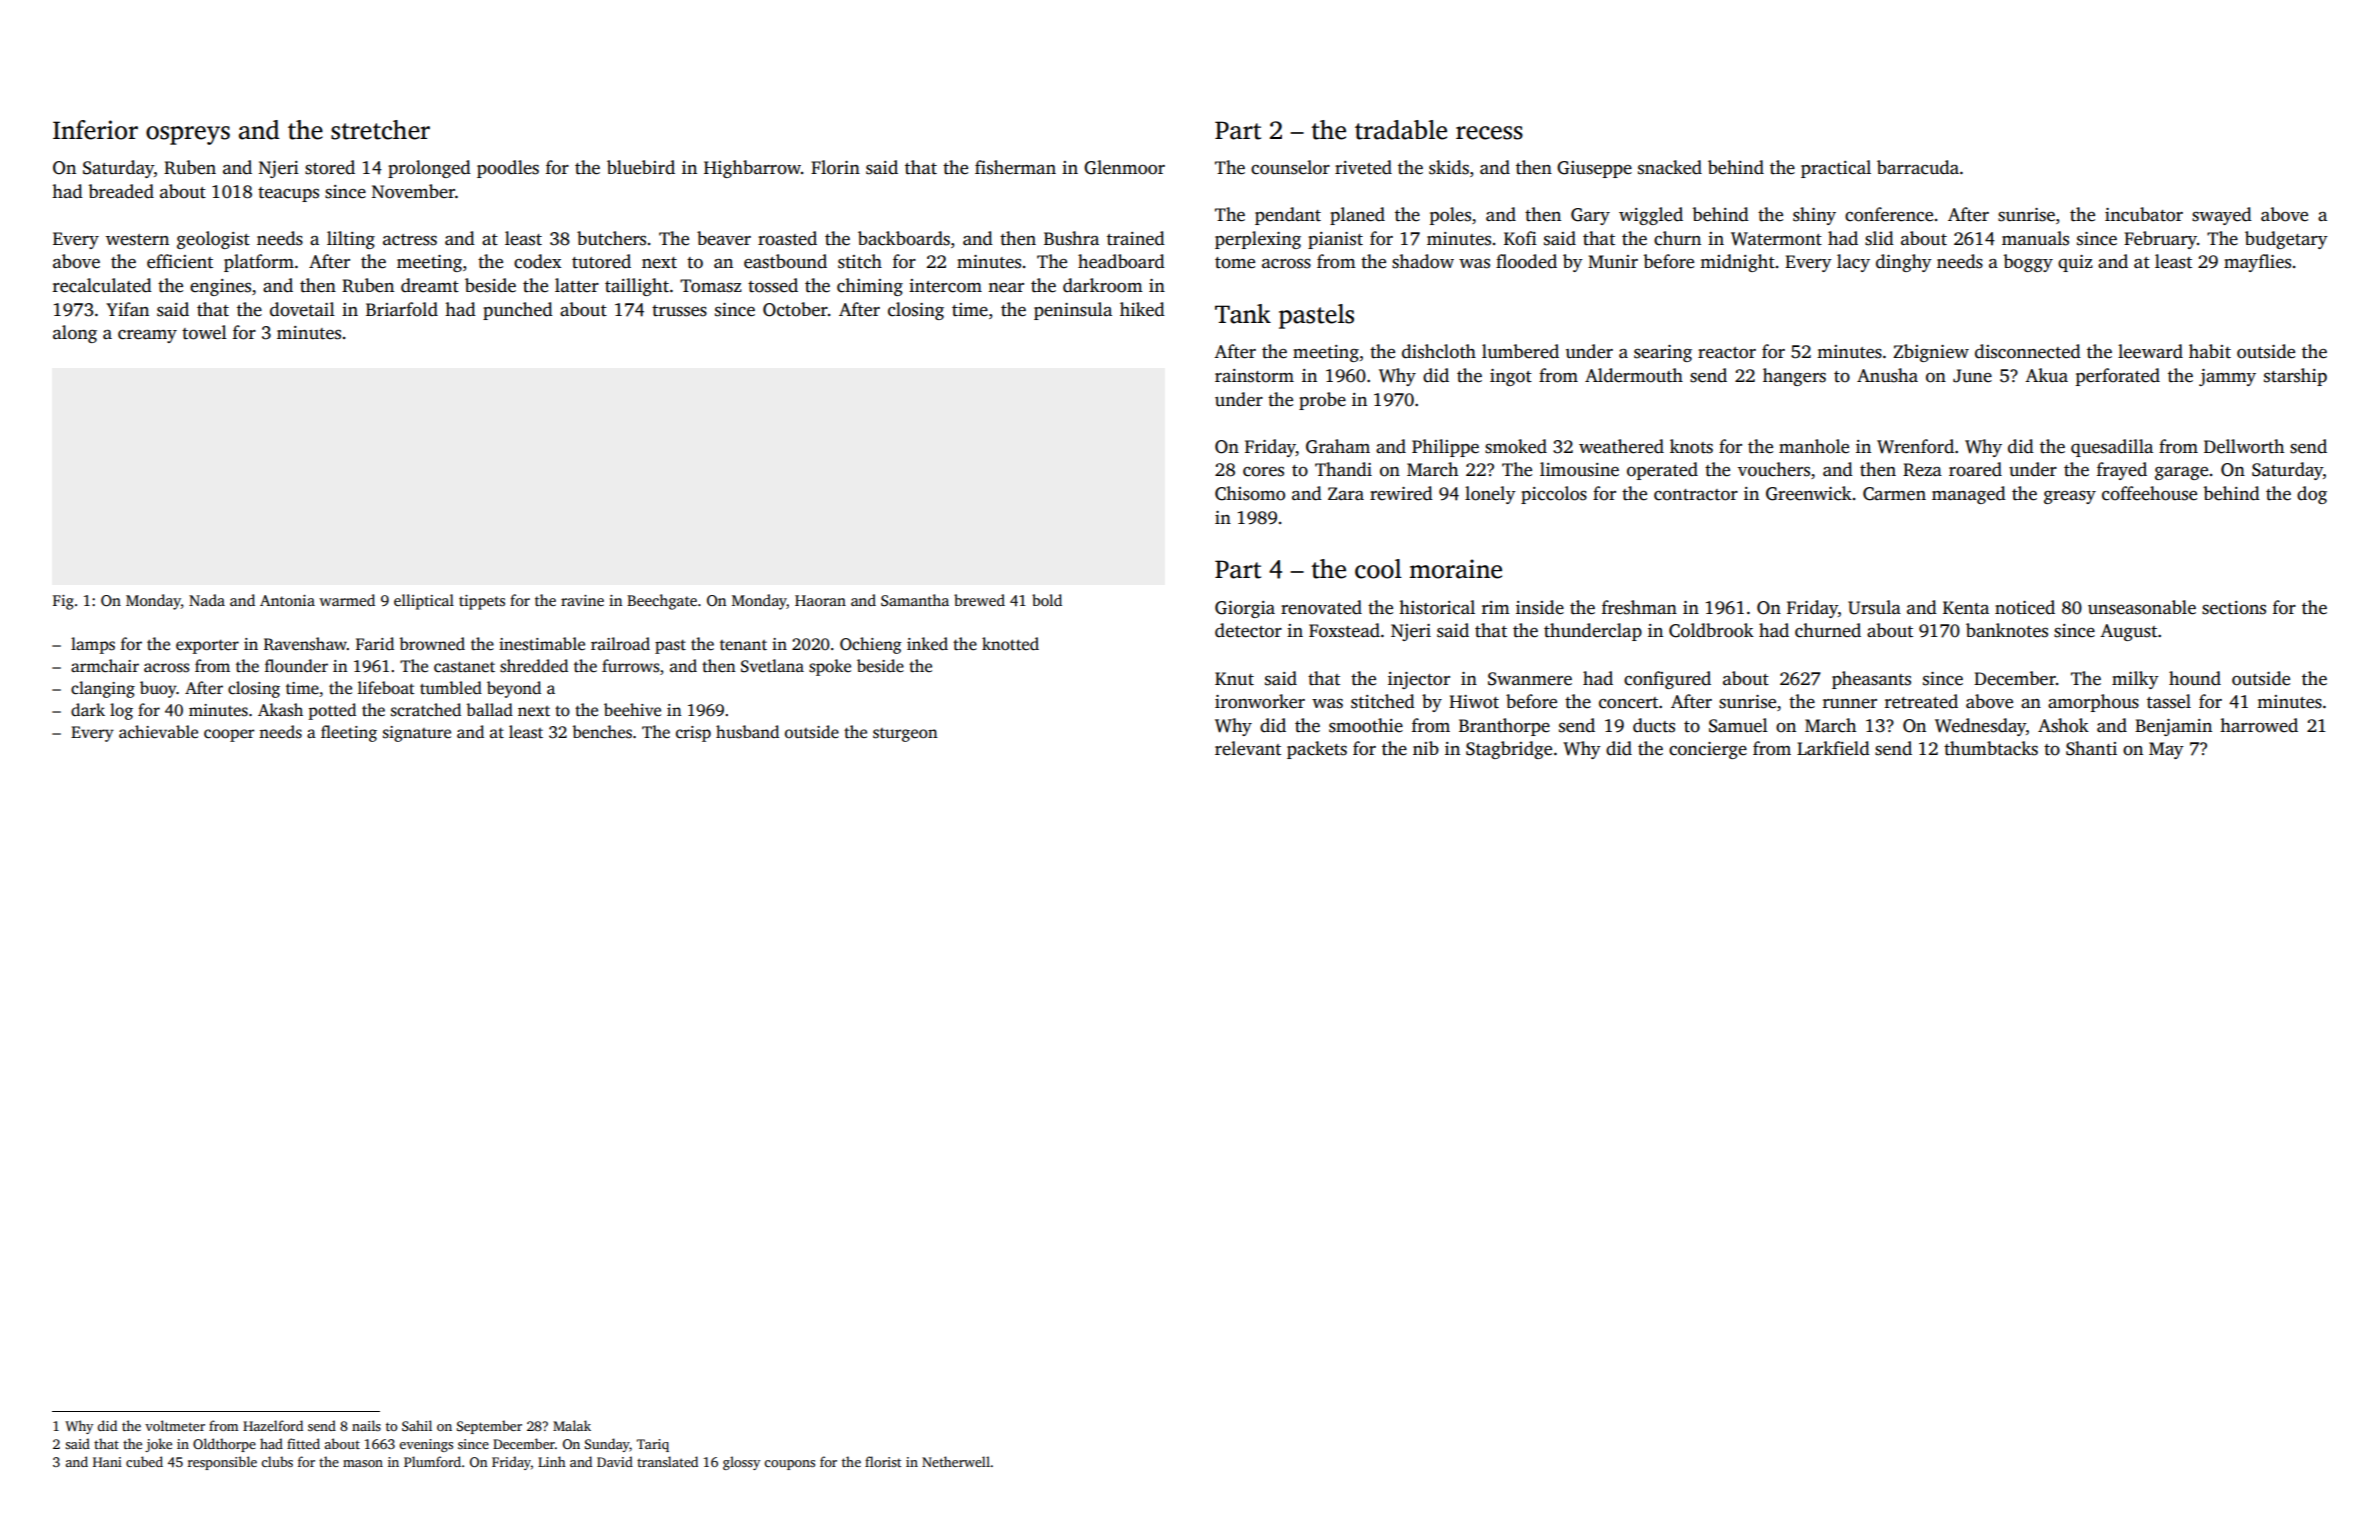  What do you see at coordinates (2091, 748) in the image?
I see `Shanti` at bounding box center [2091, 748].
